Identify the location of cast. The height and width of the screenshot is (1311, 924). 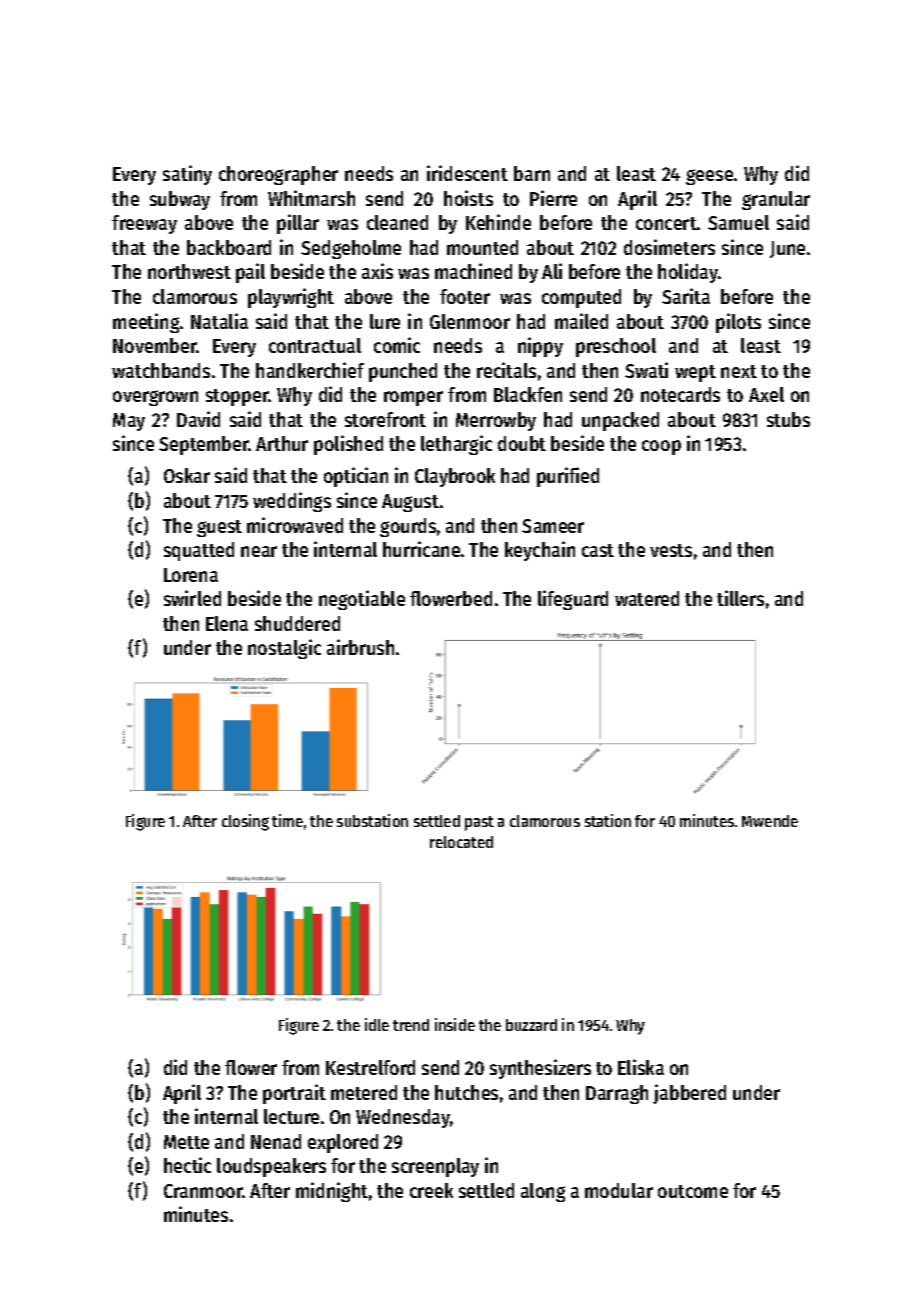
(598, 550).
